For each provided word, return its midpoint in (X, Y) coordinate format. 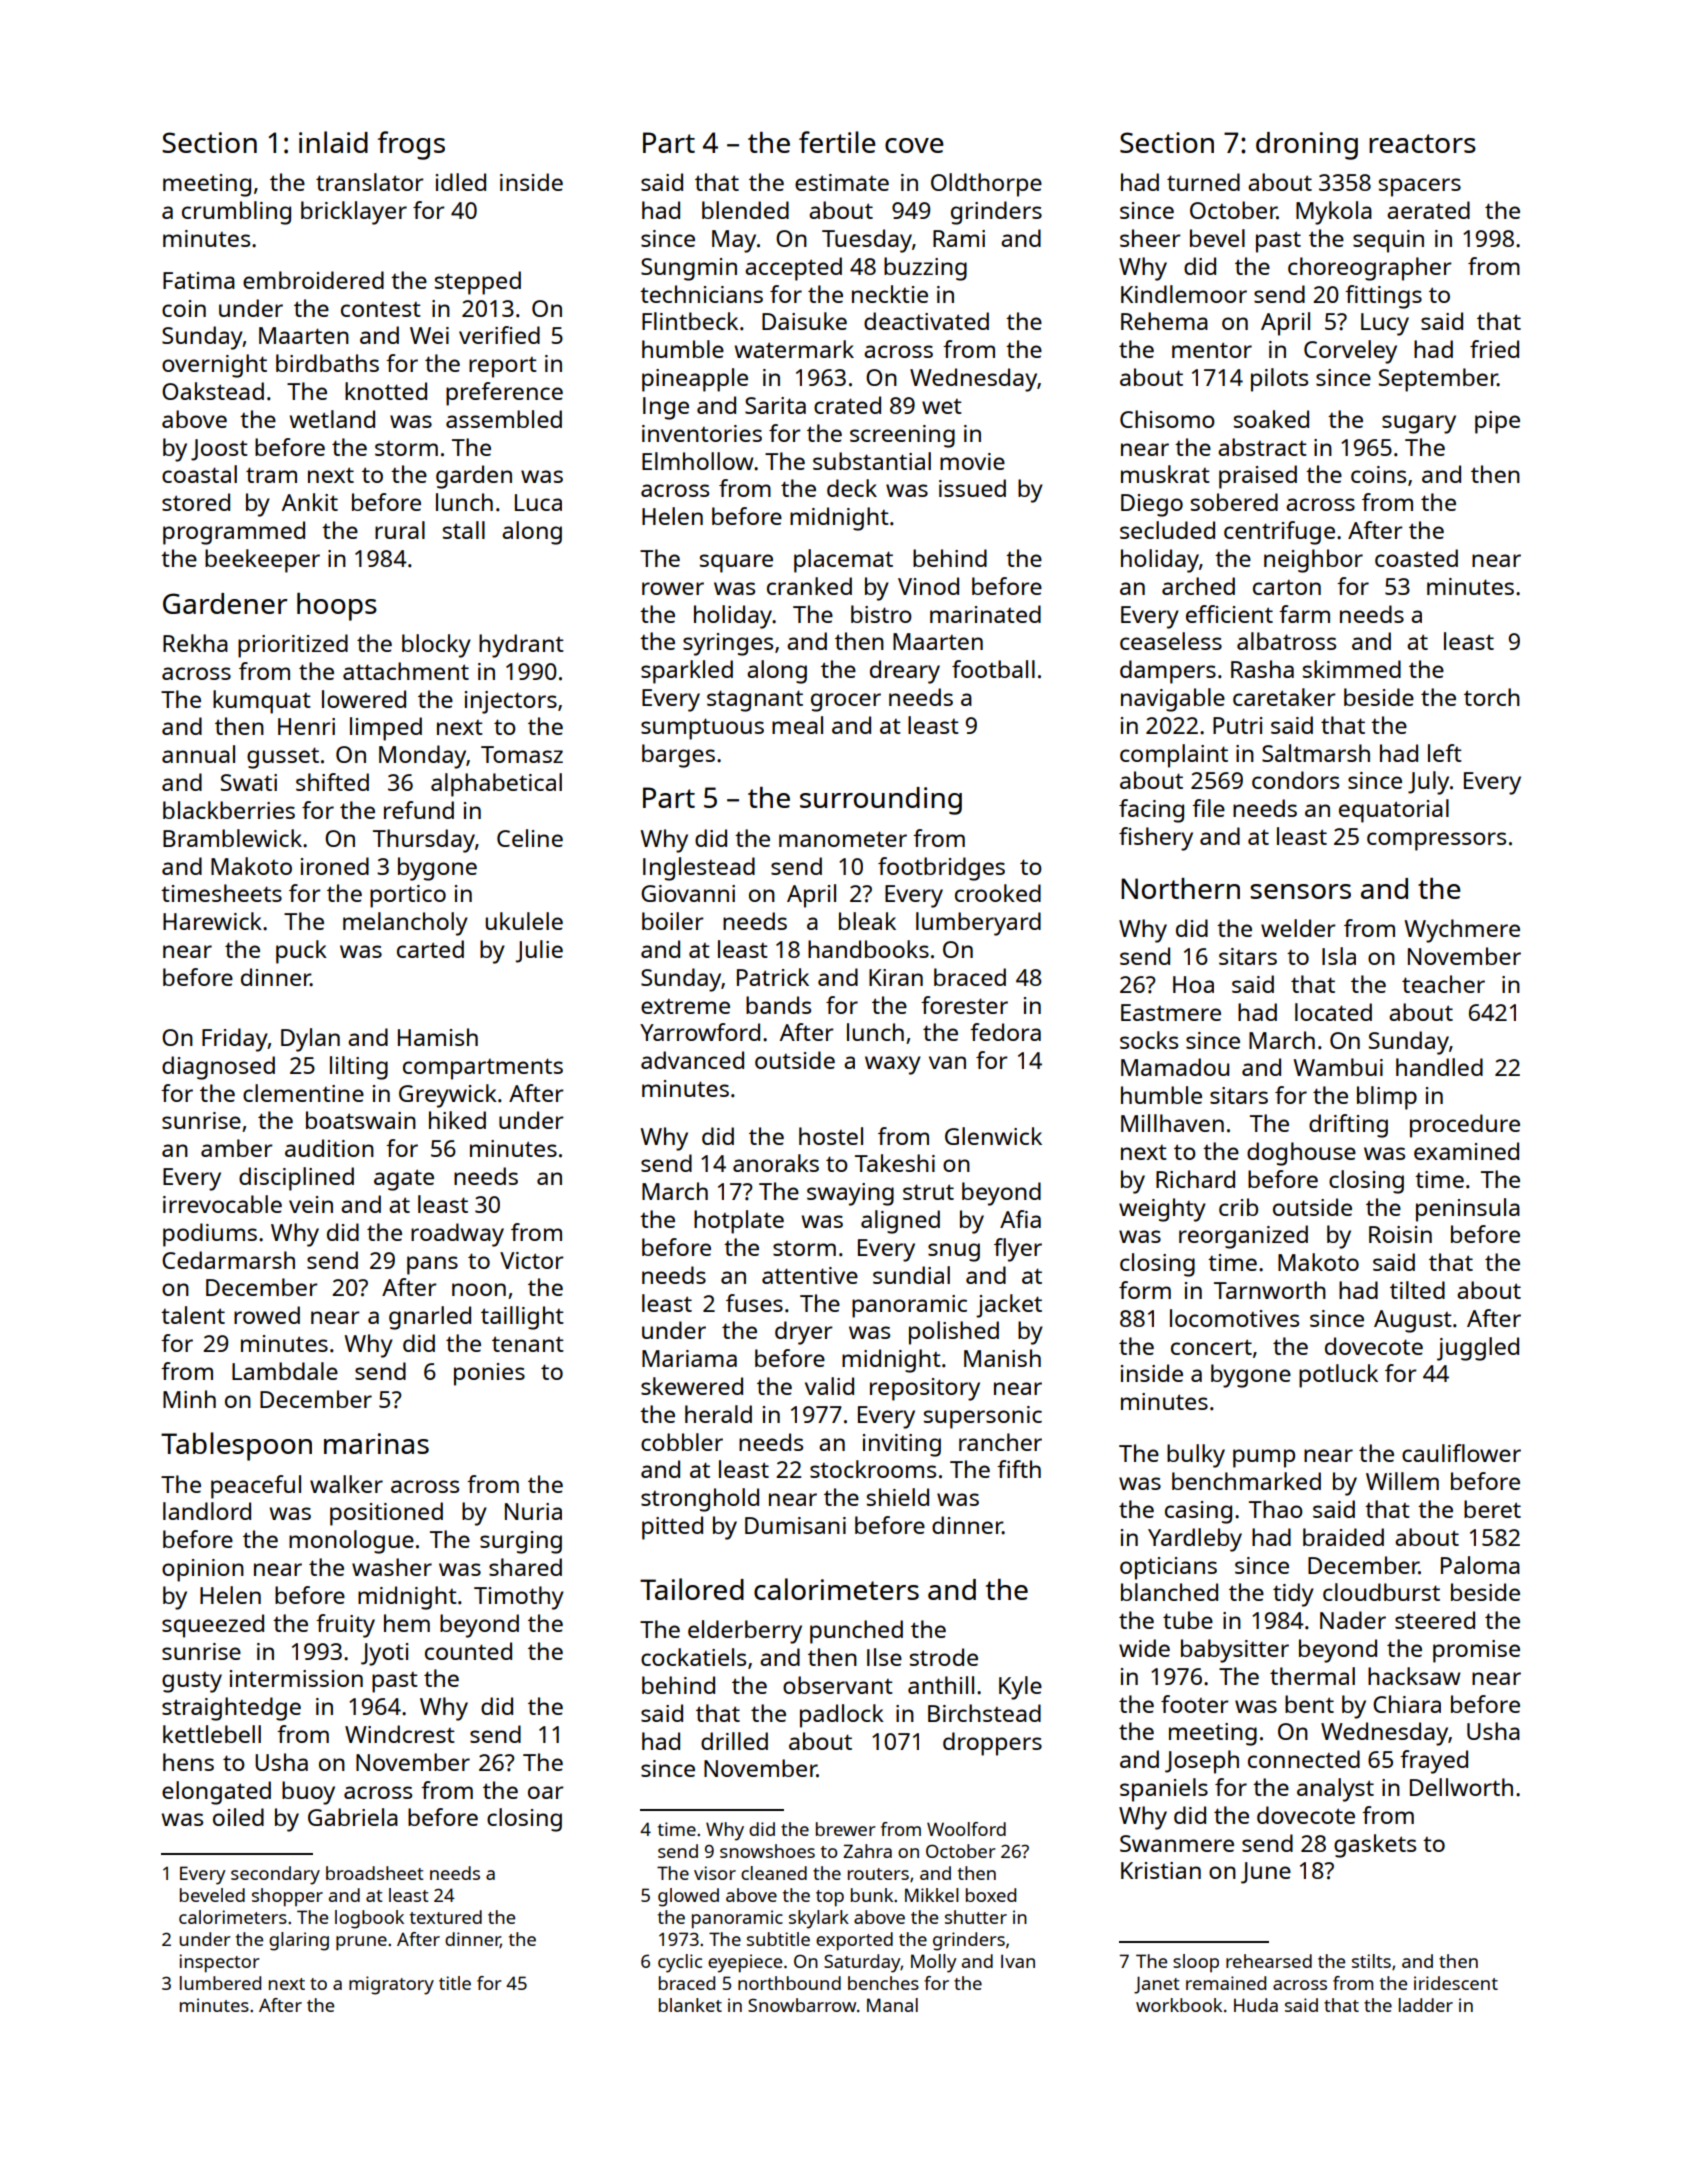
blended (745, 210)
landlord (207, 1511)
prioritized (293, 646)
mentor (1212, 350)
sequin (1388, 241)
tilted (1417, 1290)
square (736, 563)
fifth (1019, 1469)
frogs (411, 145)
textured (446, 1917)
